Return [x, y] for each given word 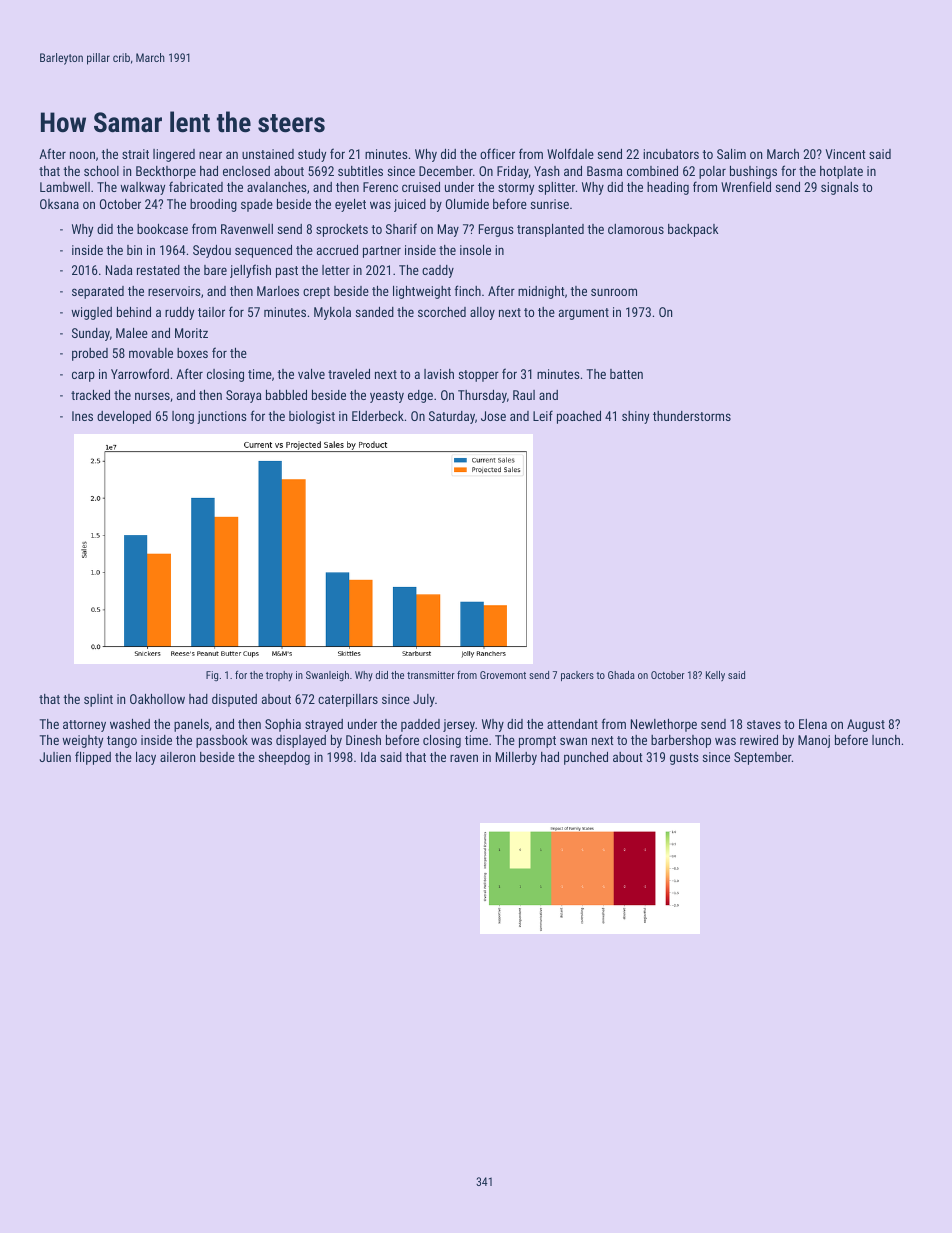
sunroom [614, 292]
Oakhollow [157, 699]
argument [584, 314]
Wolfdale [570, 153]
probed [90, 354]
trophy [279, 676]
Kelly [715, 676]
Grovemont [503, 675]
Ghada [621, 675]
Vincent [845, 154]
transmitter [431, 675]
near [210, 155]
